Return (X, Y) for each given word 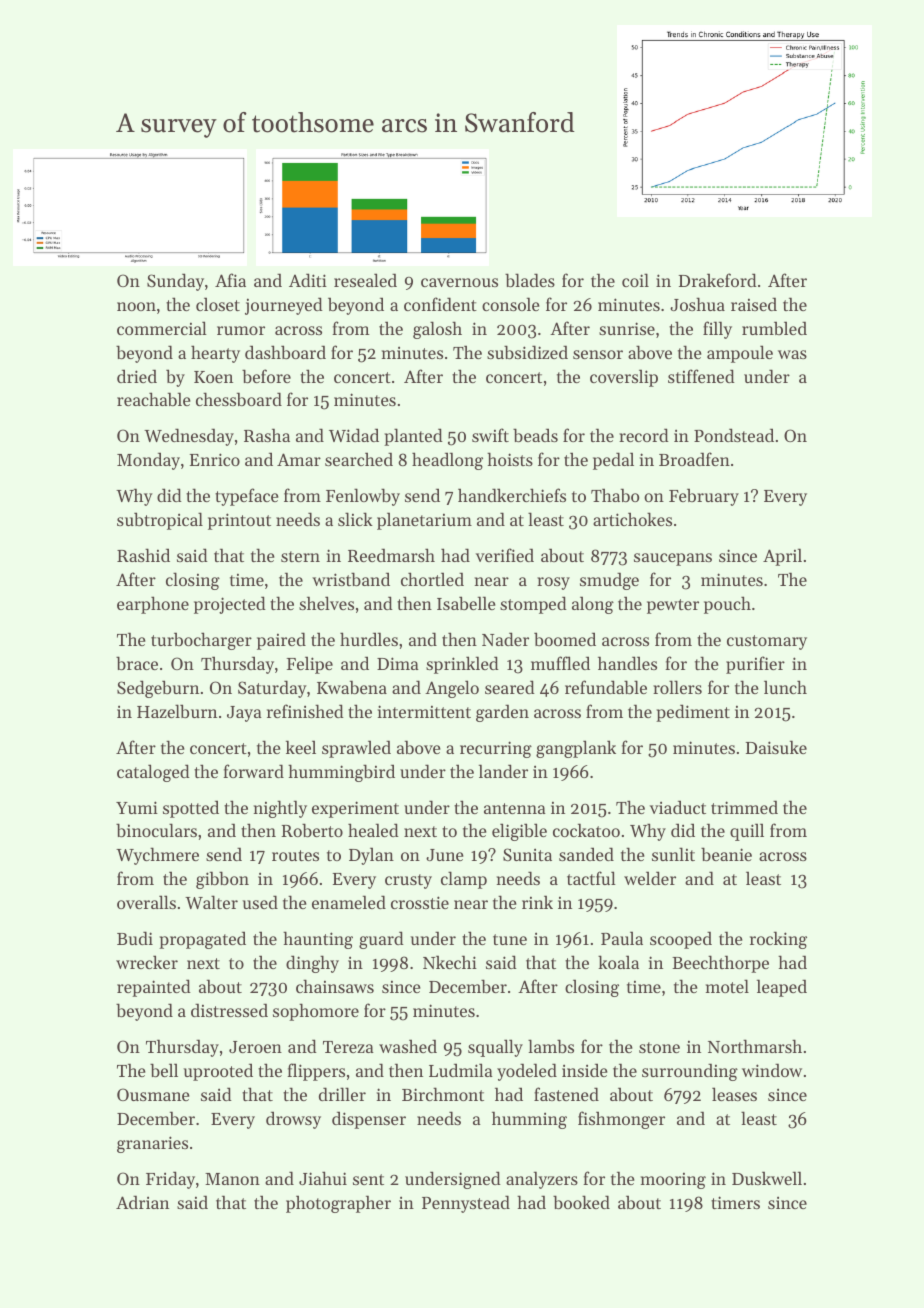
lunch (785, 687)
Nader (505, 639)
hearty (215, 354)
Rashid (143, 555)
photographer (338, 1204)
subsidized (527, 352)
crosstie (420, 902)
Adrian (142, 1202)
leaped (782, 988)
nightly (280, 809)
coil (635, 280)
